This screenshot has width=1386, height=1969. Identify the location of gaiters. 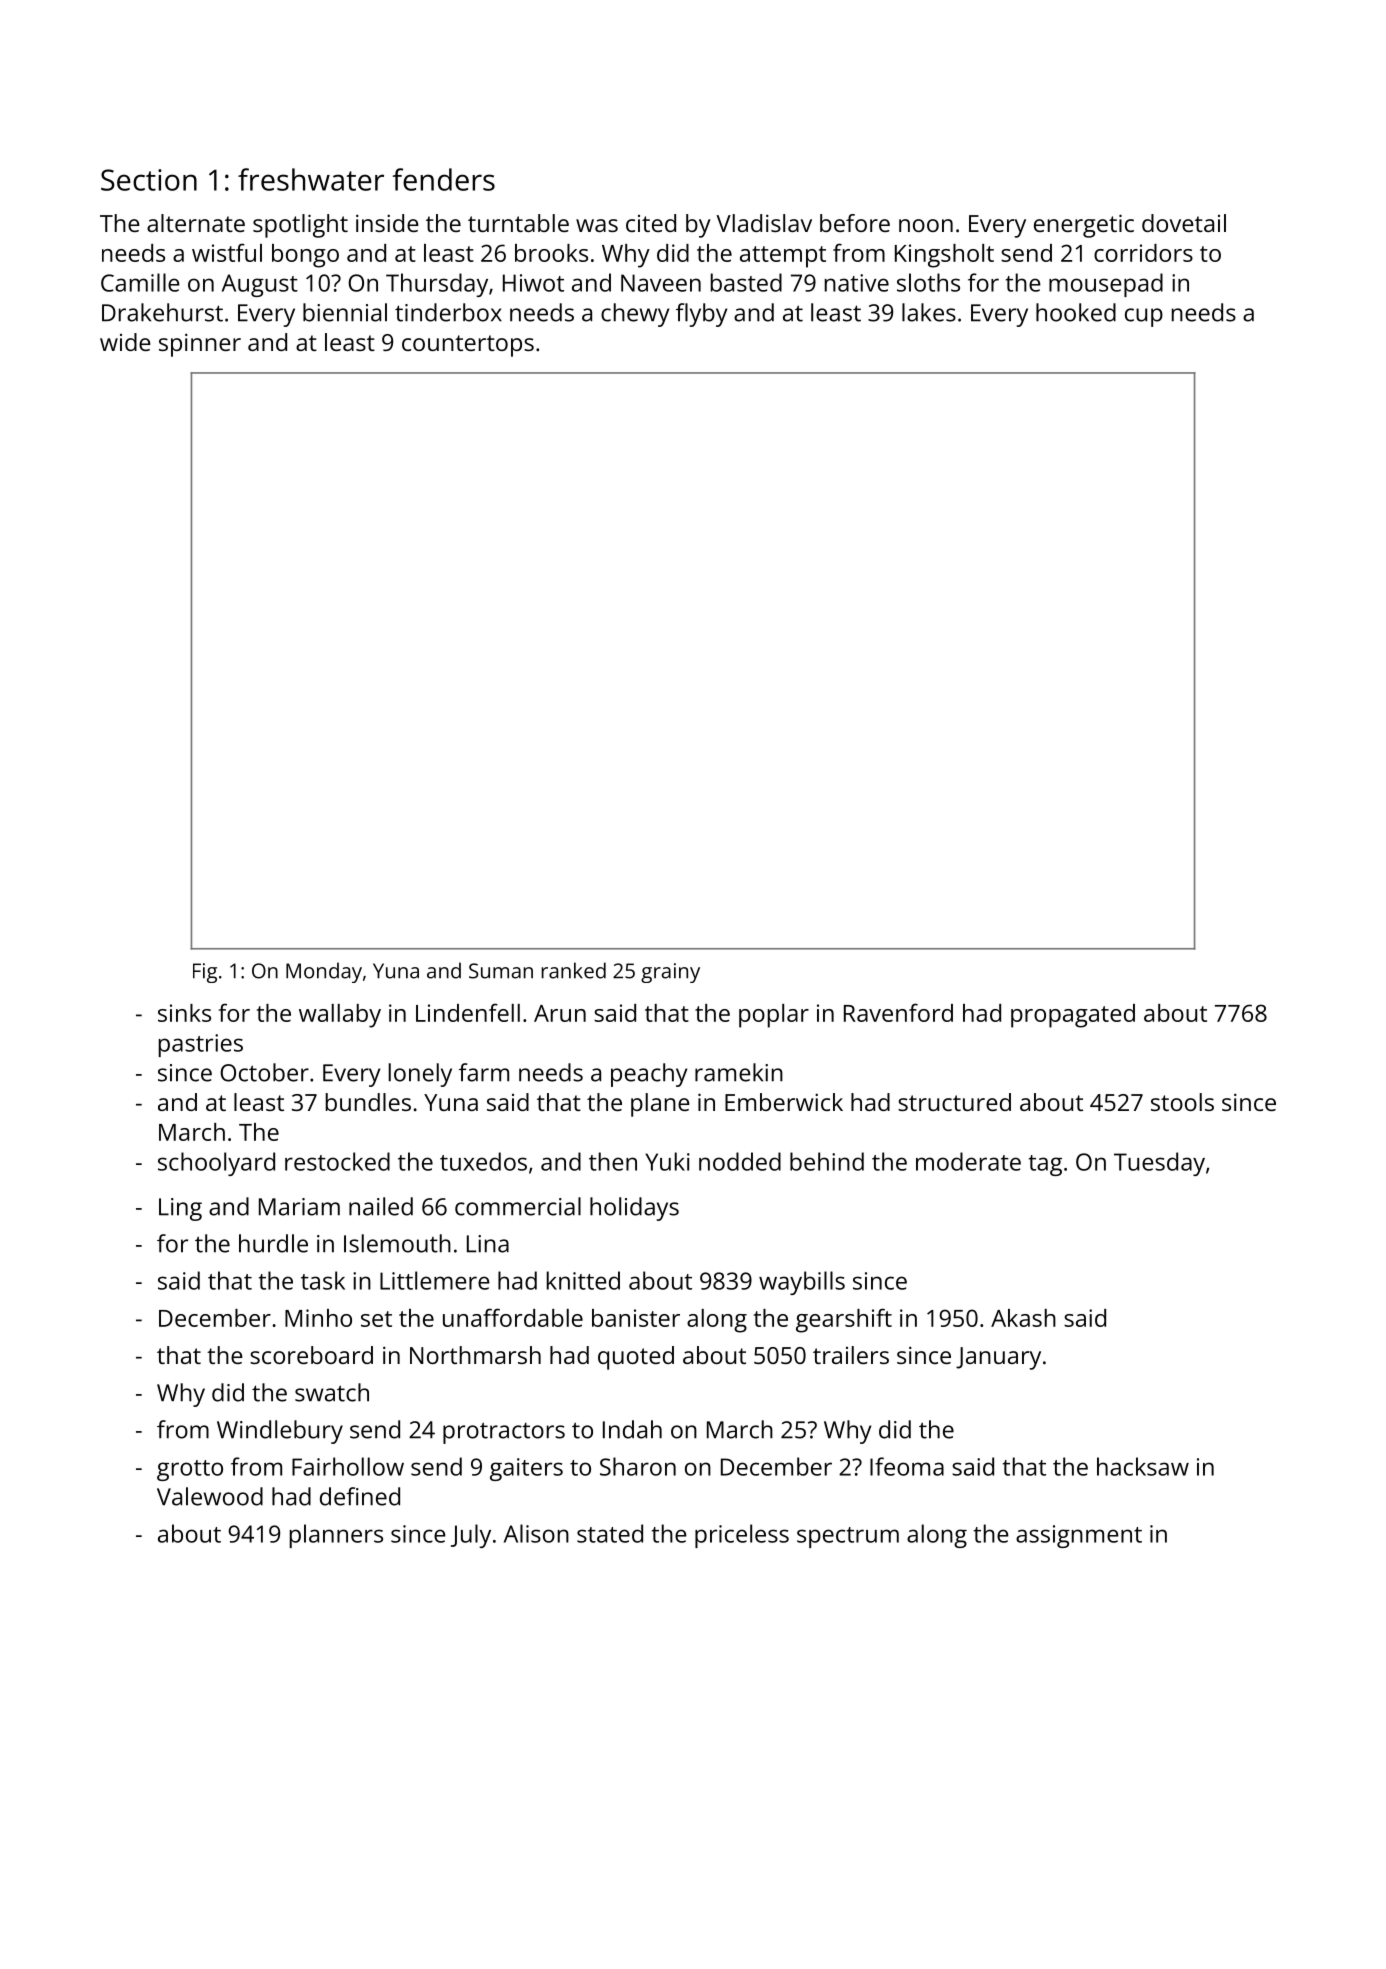
(526, 1469).
